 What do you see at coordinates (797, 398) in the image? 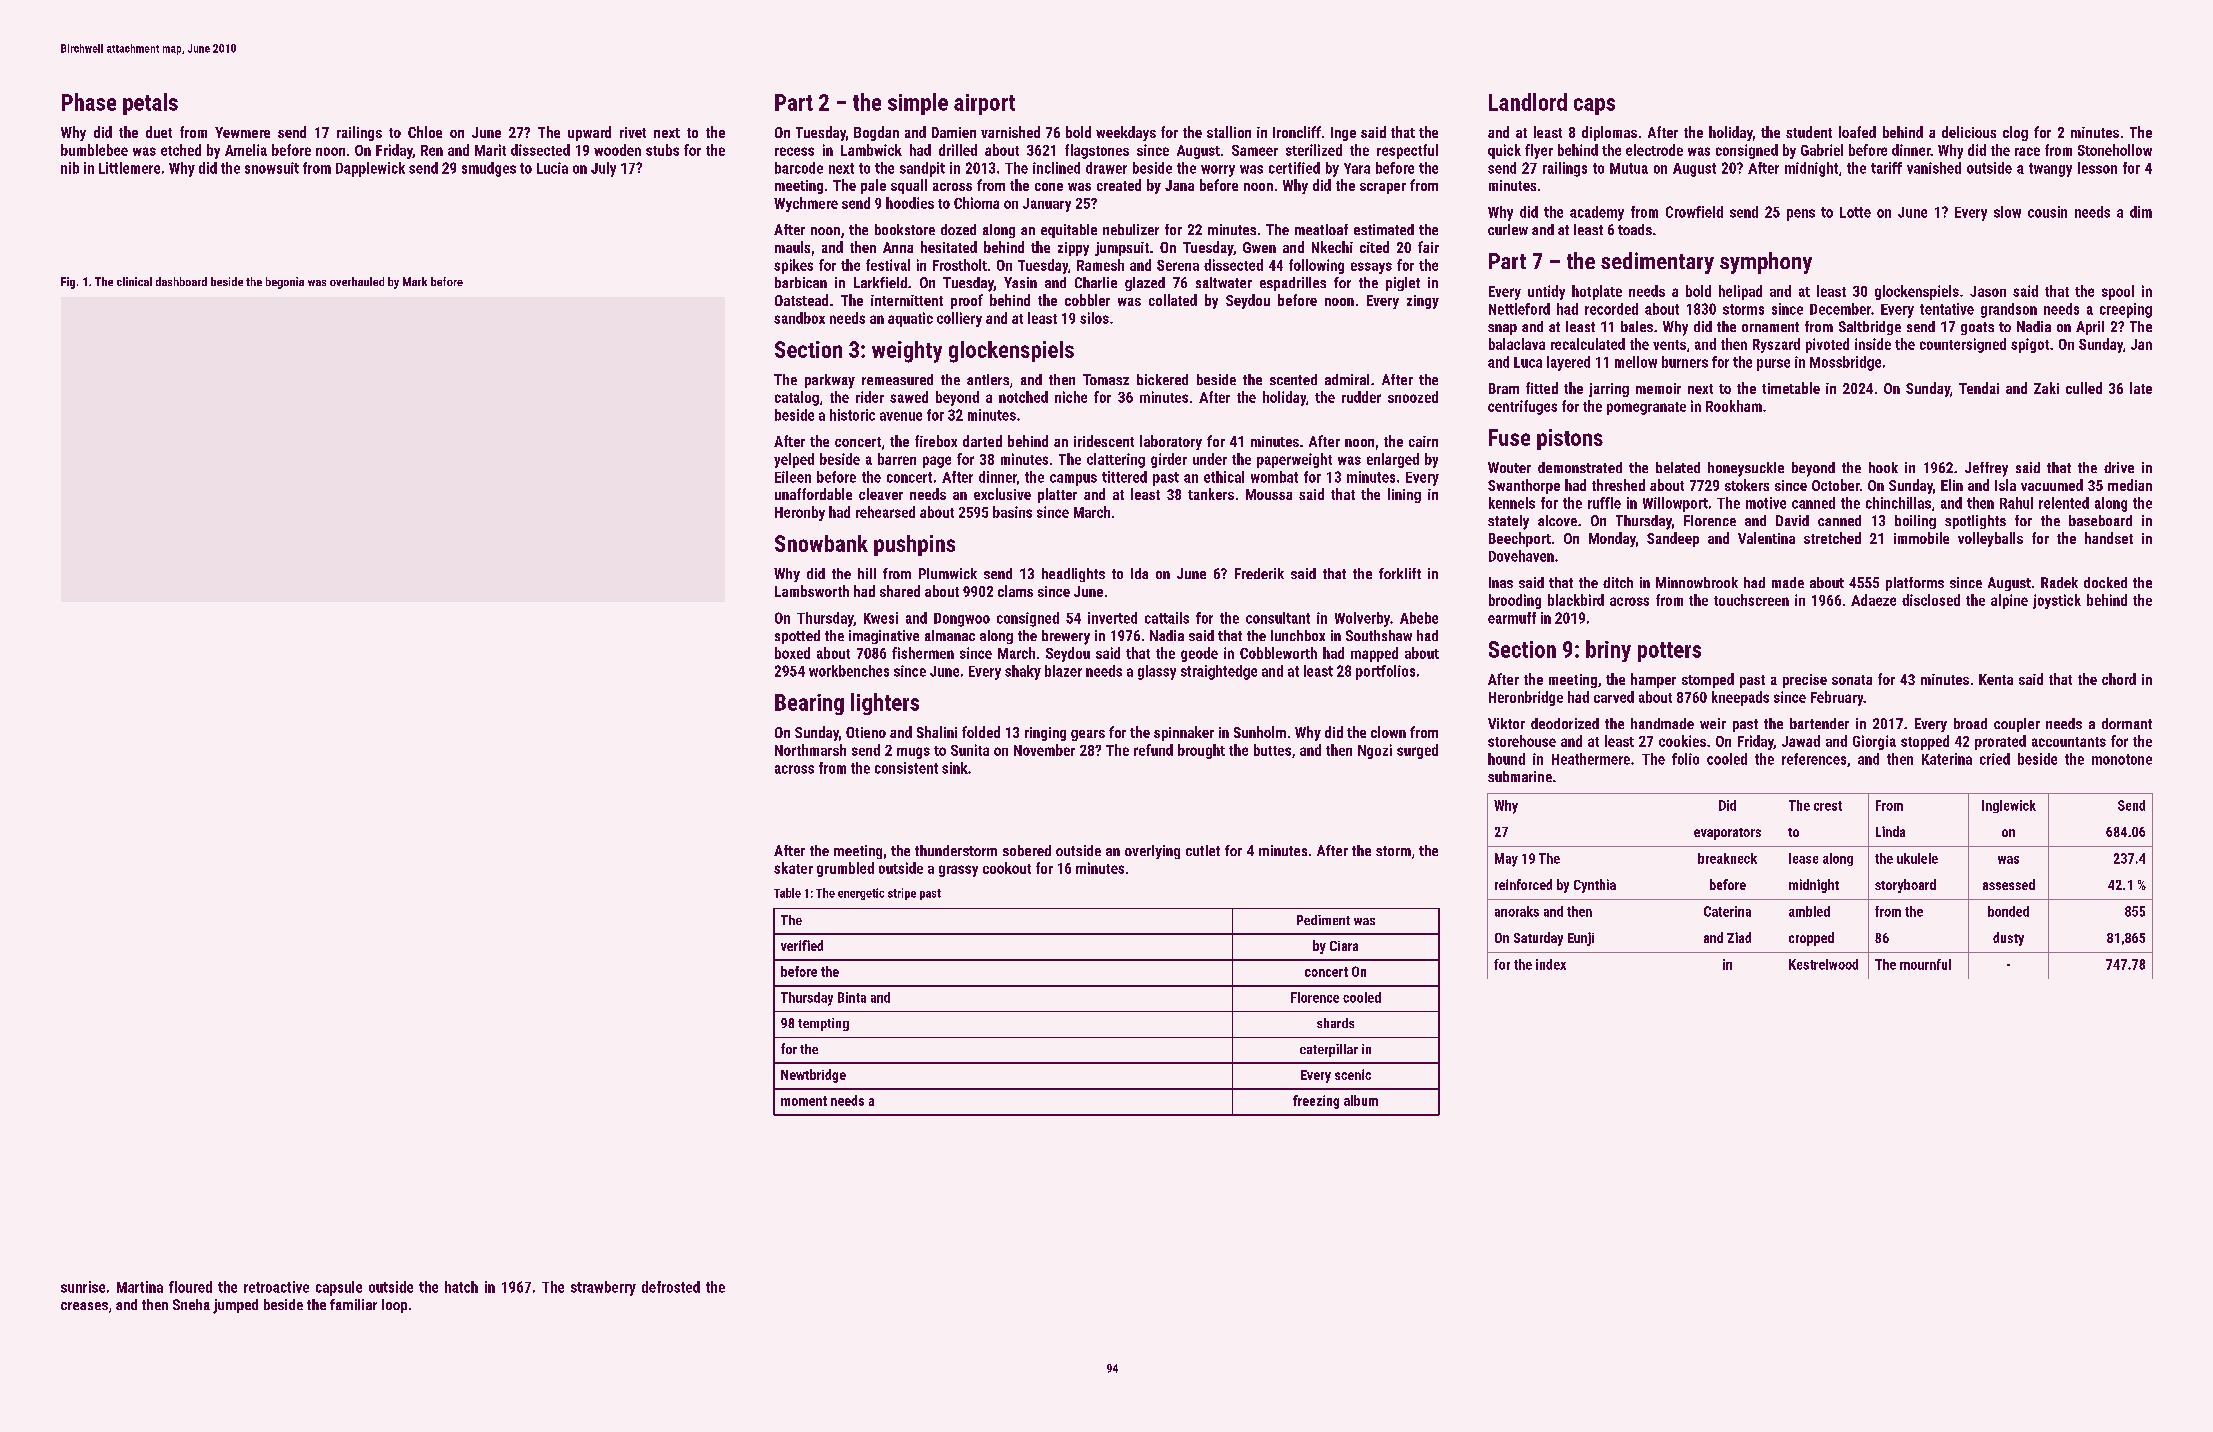
I see `catalog` at bounding box center [797, 398].
